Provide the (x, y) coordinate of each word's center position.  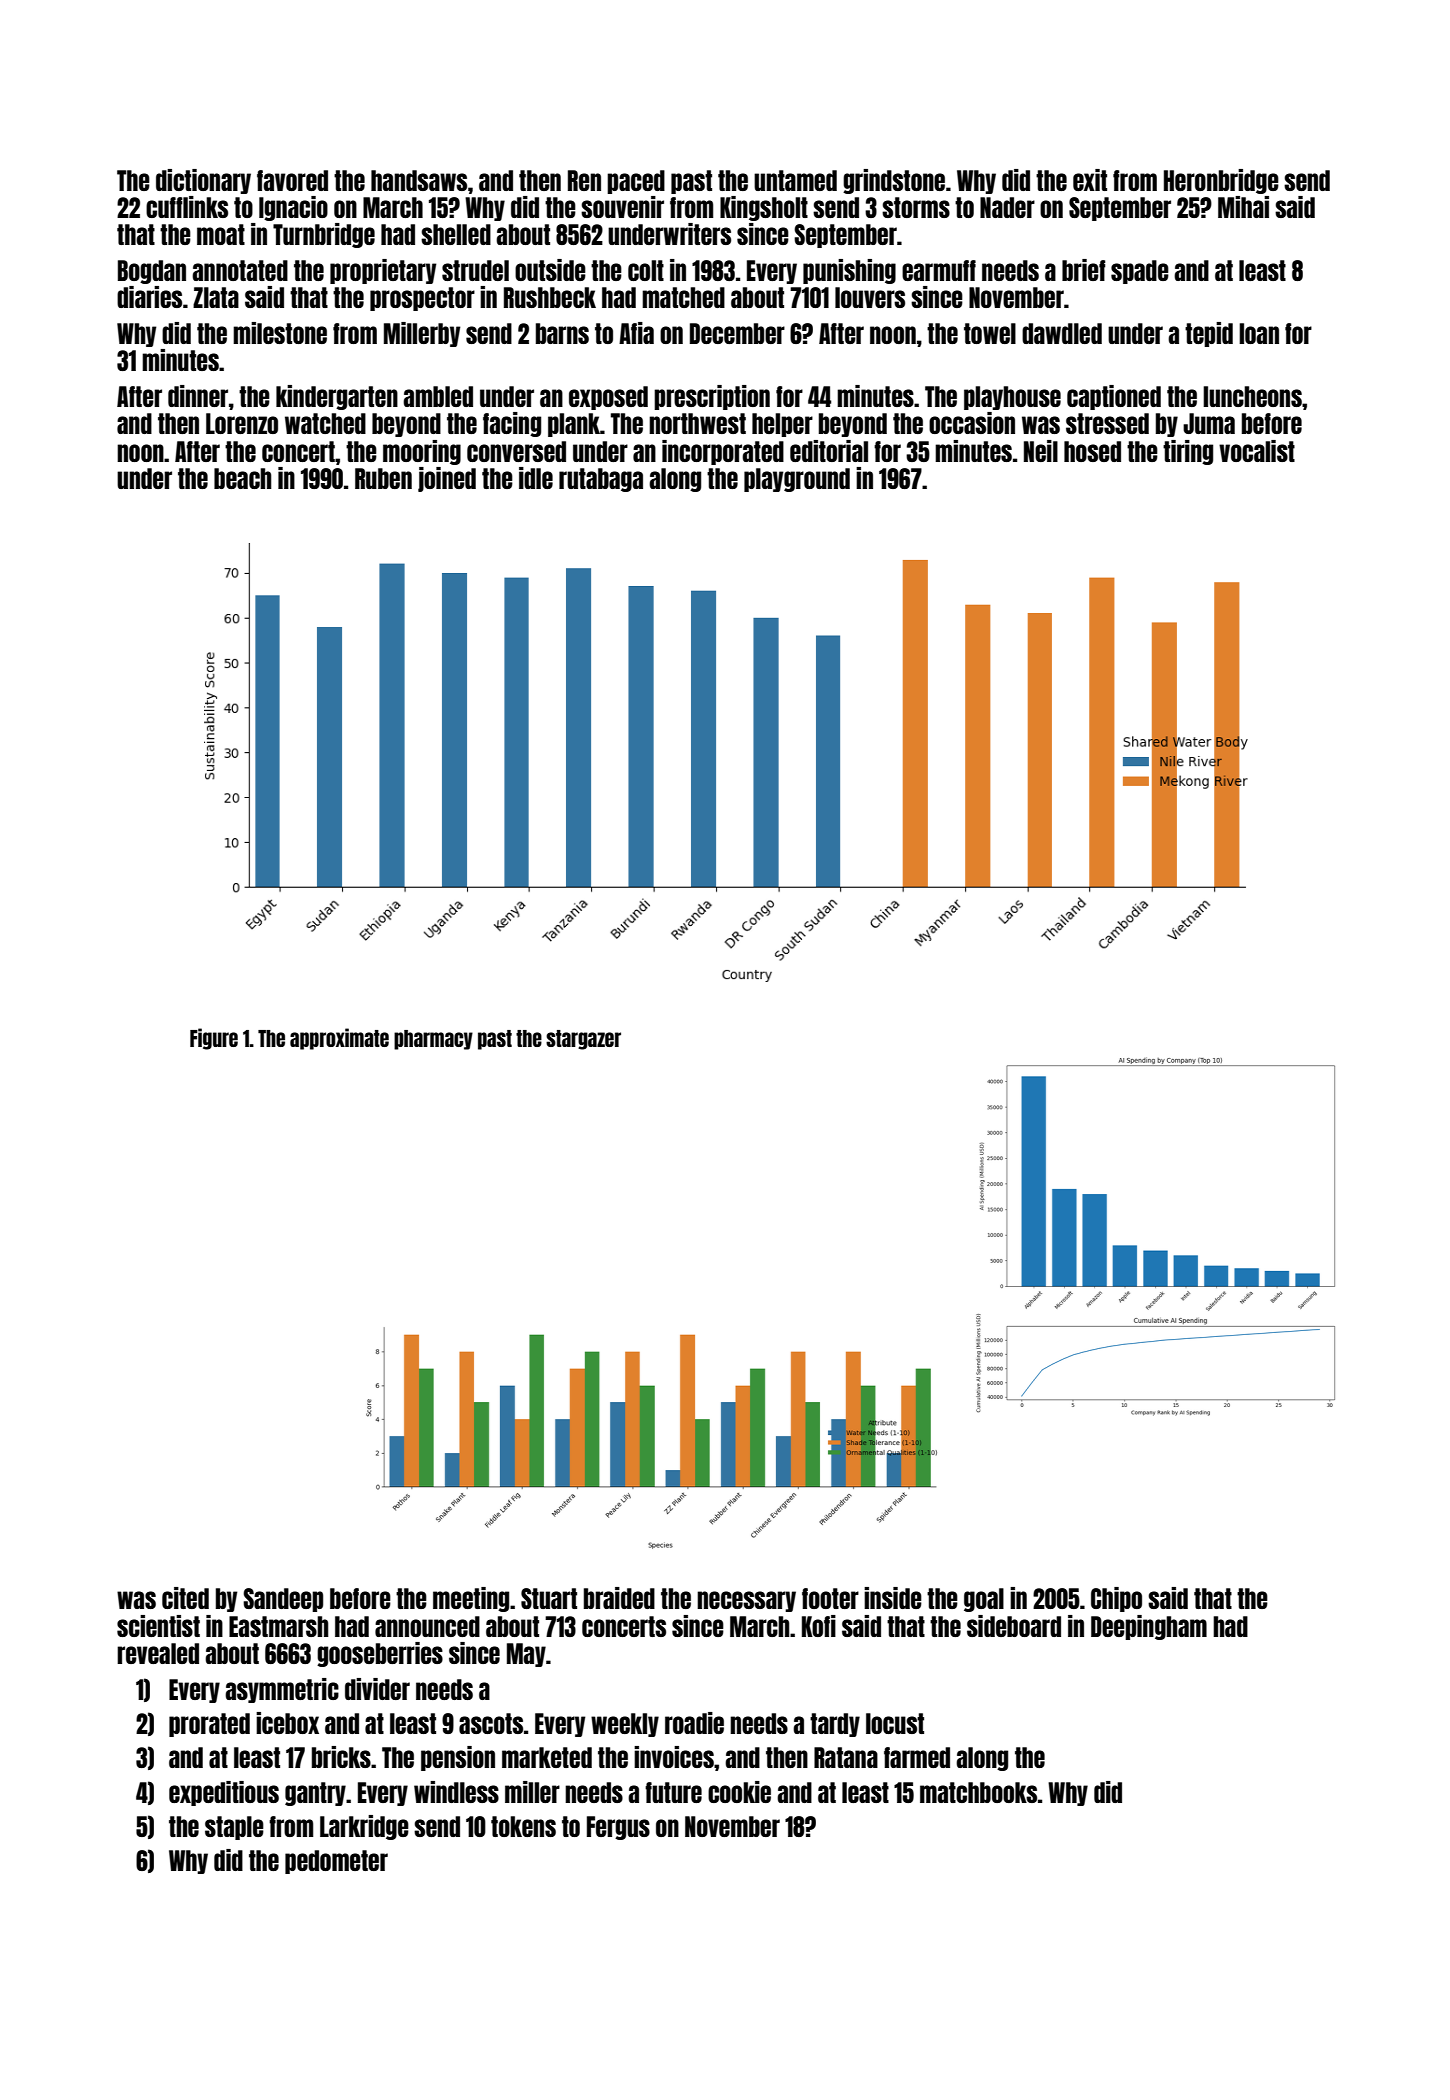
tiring (1188, 452)
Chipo (1116, 1599)
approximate (339, 1039)
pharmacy (433, 1040)
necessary (746, 1601)
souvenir (622, 207)
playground (797, 480)
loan (1259, 333)
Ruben (383, 478)
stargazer (583, 1040)
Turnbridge (324, 235)
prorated (209, 1725)
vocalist (1257, 451)
